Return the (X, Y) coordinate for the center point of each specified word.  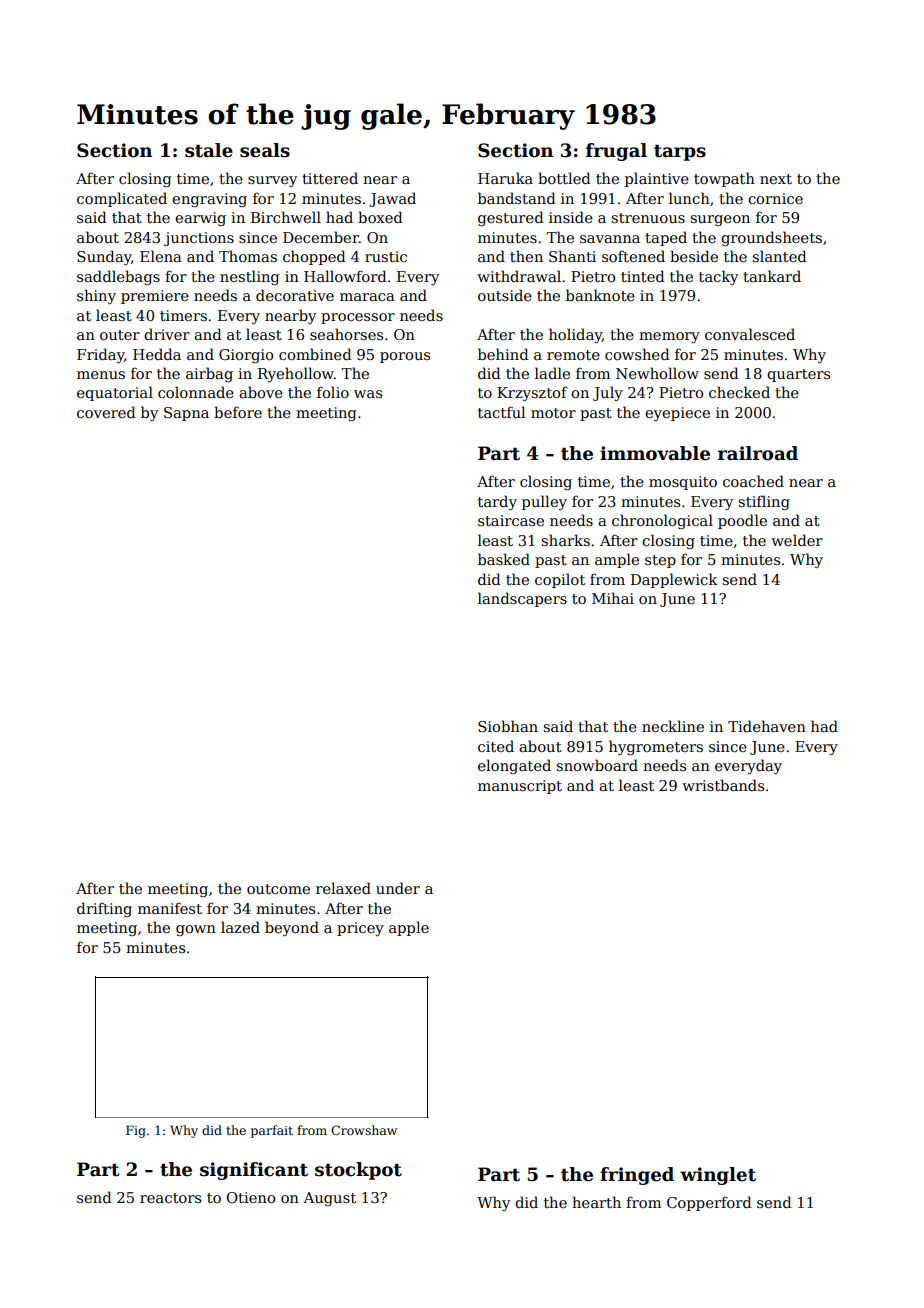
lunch (689, 198)
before (238, 412)
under (398, 888)
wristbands (723, 785)
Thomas (248, 256)
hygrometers (656, 747)
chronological (662, 521)
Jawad (392, 199)
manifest (170, 908)
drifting (104, 909)
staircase (511, 520)
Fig (136, 1132)
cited (496, 746)
